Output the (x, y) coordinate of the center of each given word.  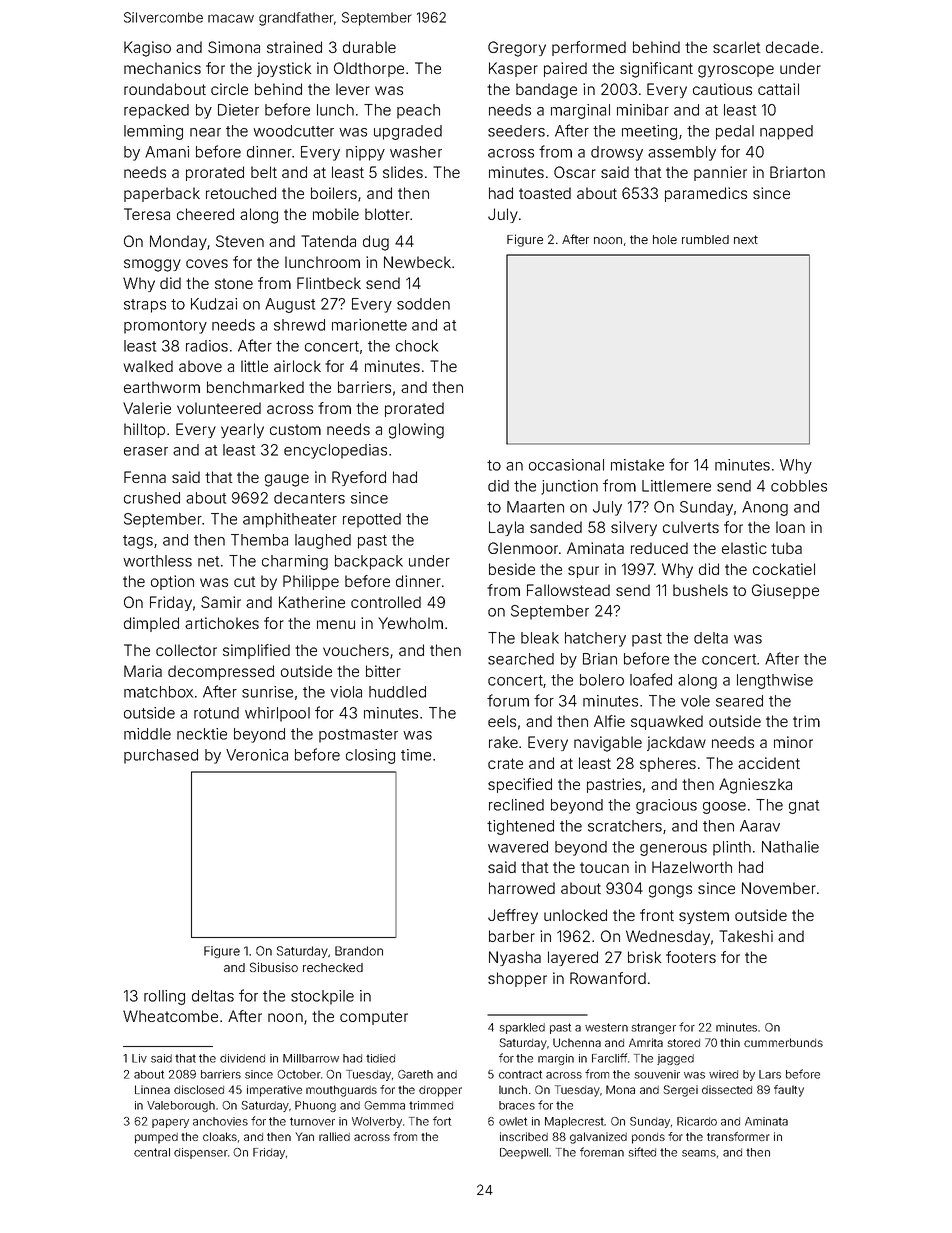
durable (369, 47)
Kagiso (147, 49)
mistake (637, 465)
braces (517, 1105)
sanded (556, 527)
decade (792, 47)
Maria (143, 671)
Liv (139, 1058)
